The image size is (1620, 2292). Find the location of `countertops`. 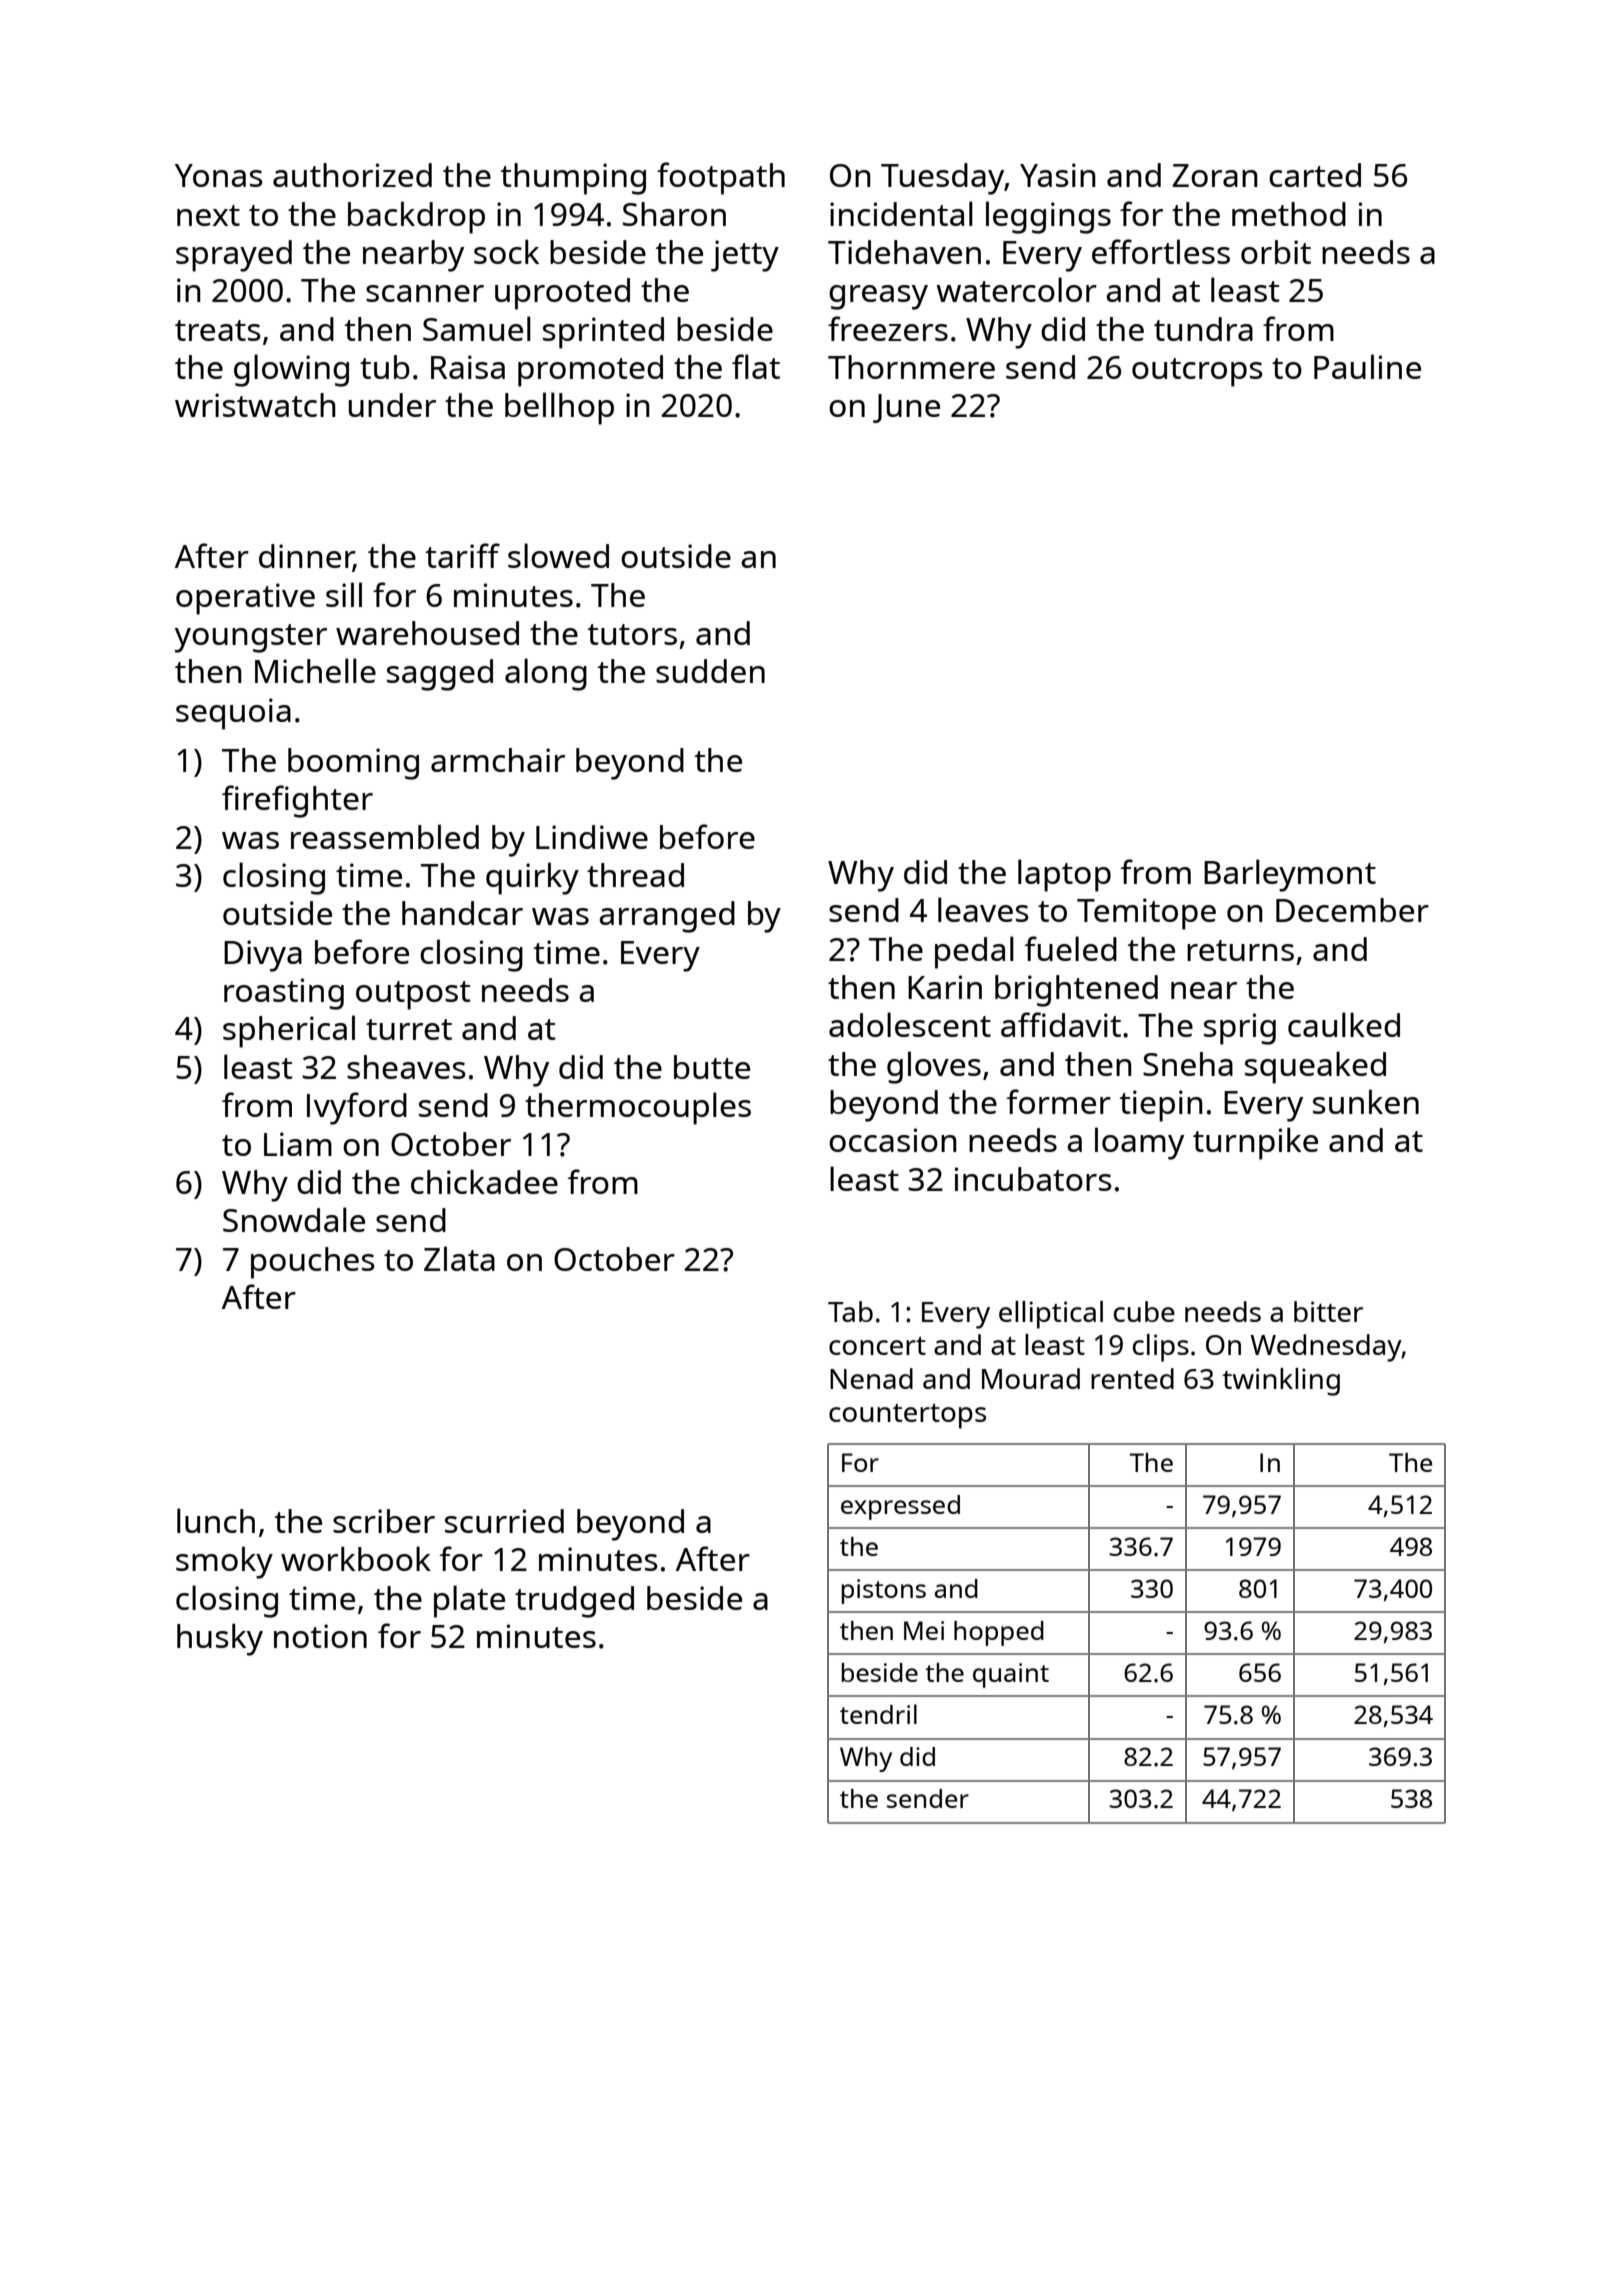

countertops is located at coordinates (907, 1416).
